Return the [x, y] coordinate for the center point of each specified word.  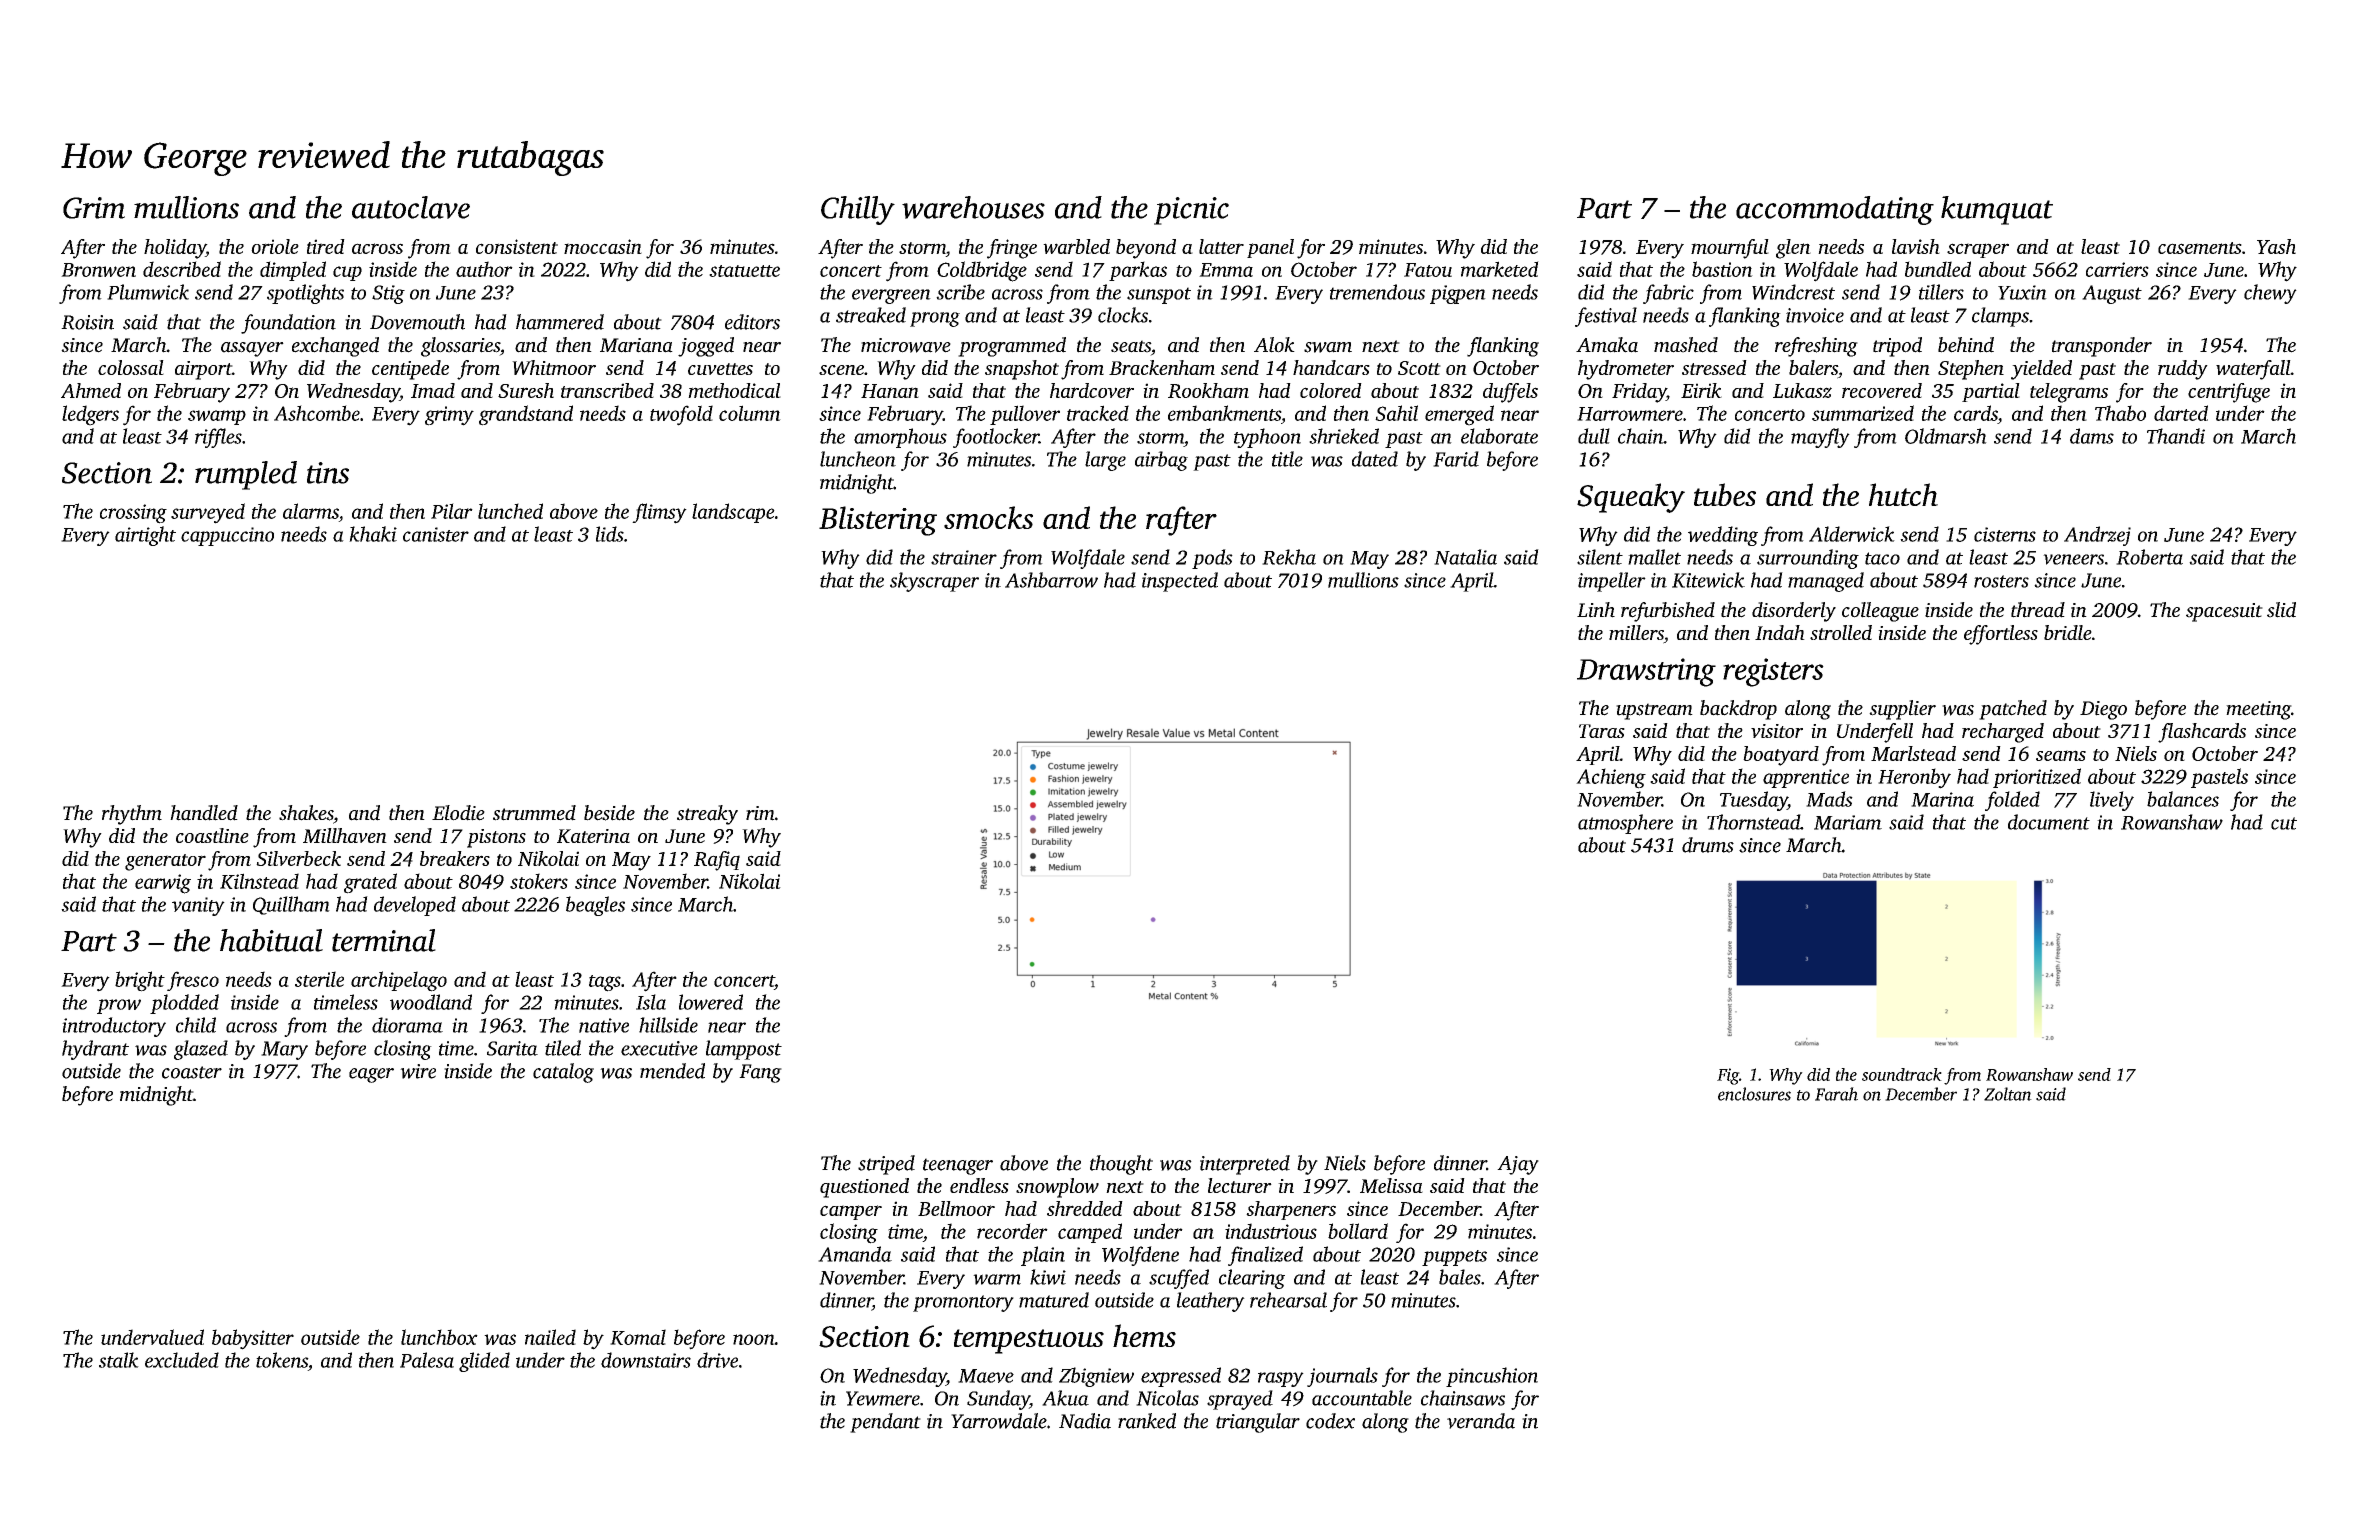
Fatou [1428, 270]
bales [1460, 1277]
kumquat [1997, 210]
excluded [182, 1360]
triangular [1258, 1423]
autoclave [411, 207]
